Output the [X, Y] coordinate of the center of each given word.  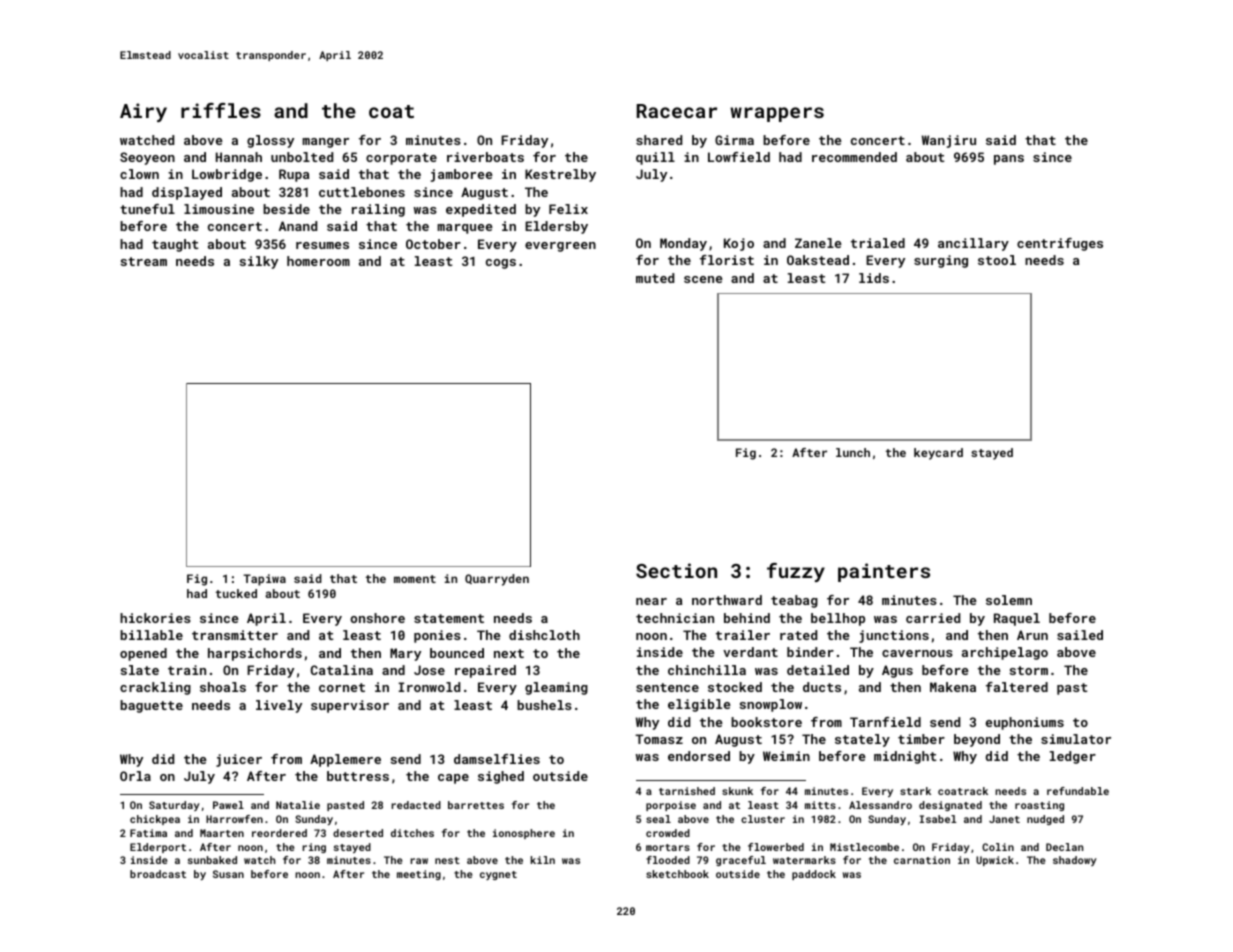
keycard [938, 454]
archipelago [1005, 653]
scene [703, 279]
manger [325, 143]
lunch [853, 452]
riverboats [485, 157]
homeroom [318, 261]
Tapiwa [264, 580]
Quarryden [497, 580]
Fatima [148, 833]
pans [1009, 160]
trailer [743, 635]
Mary [405, 654]
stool [997, 260]
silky [259, 262]
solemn [1009, 600]
